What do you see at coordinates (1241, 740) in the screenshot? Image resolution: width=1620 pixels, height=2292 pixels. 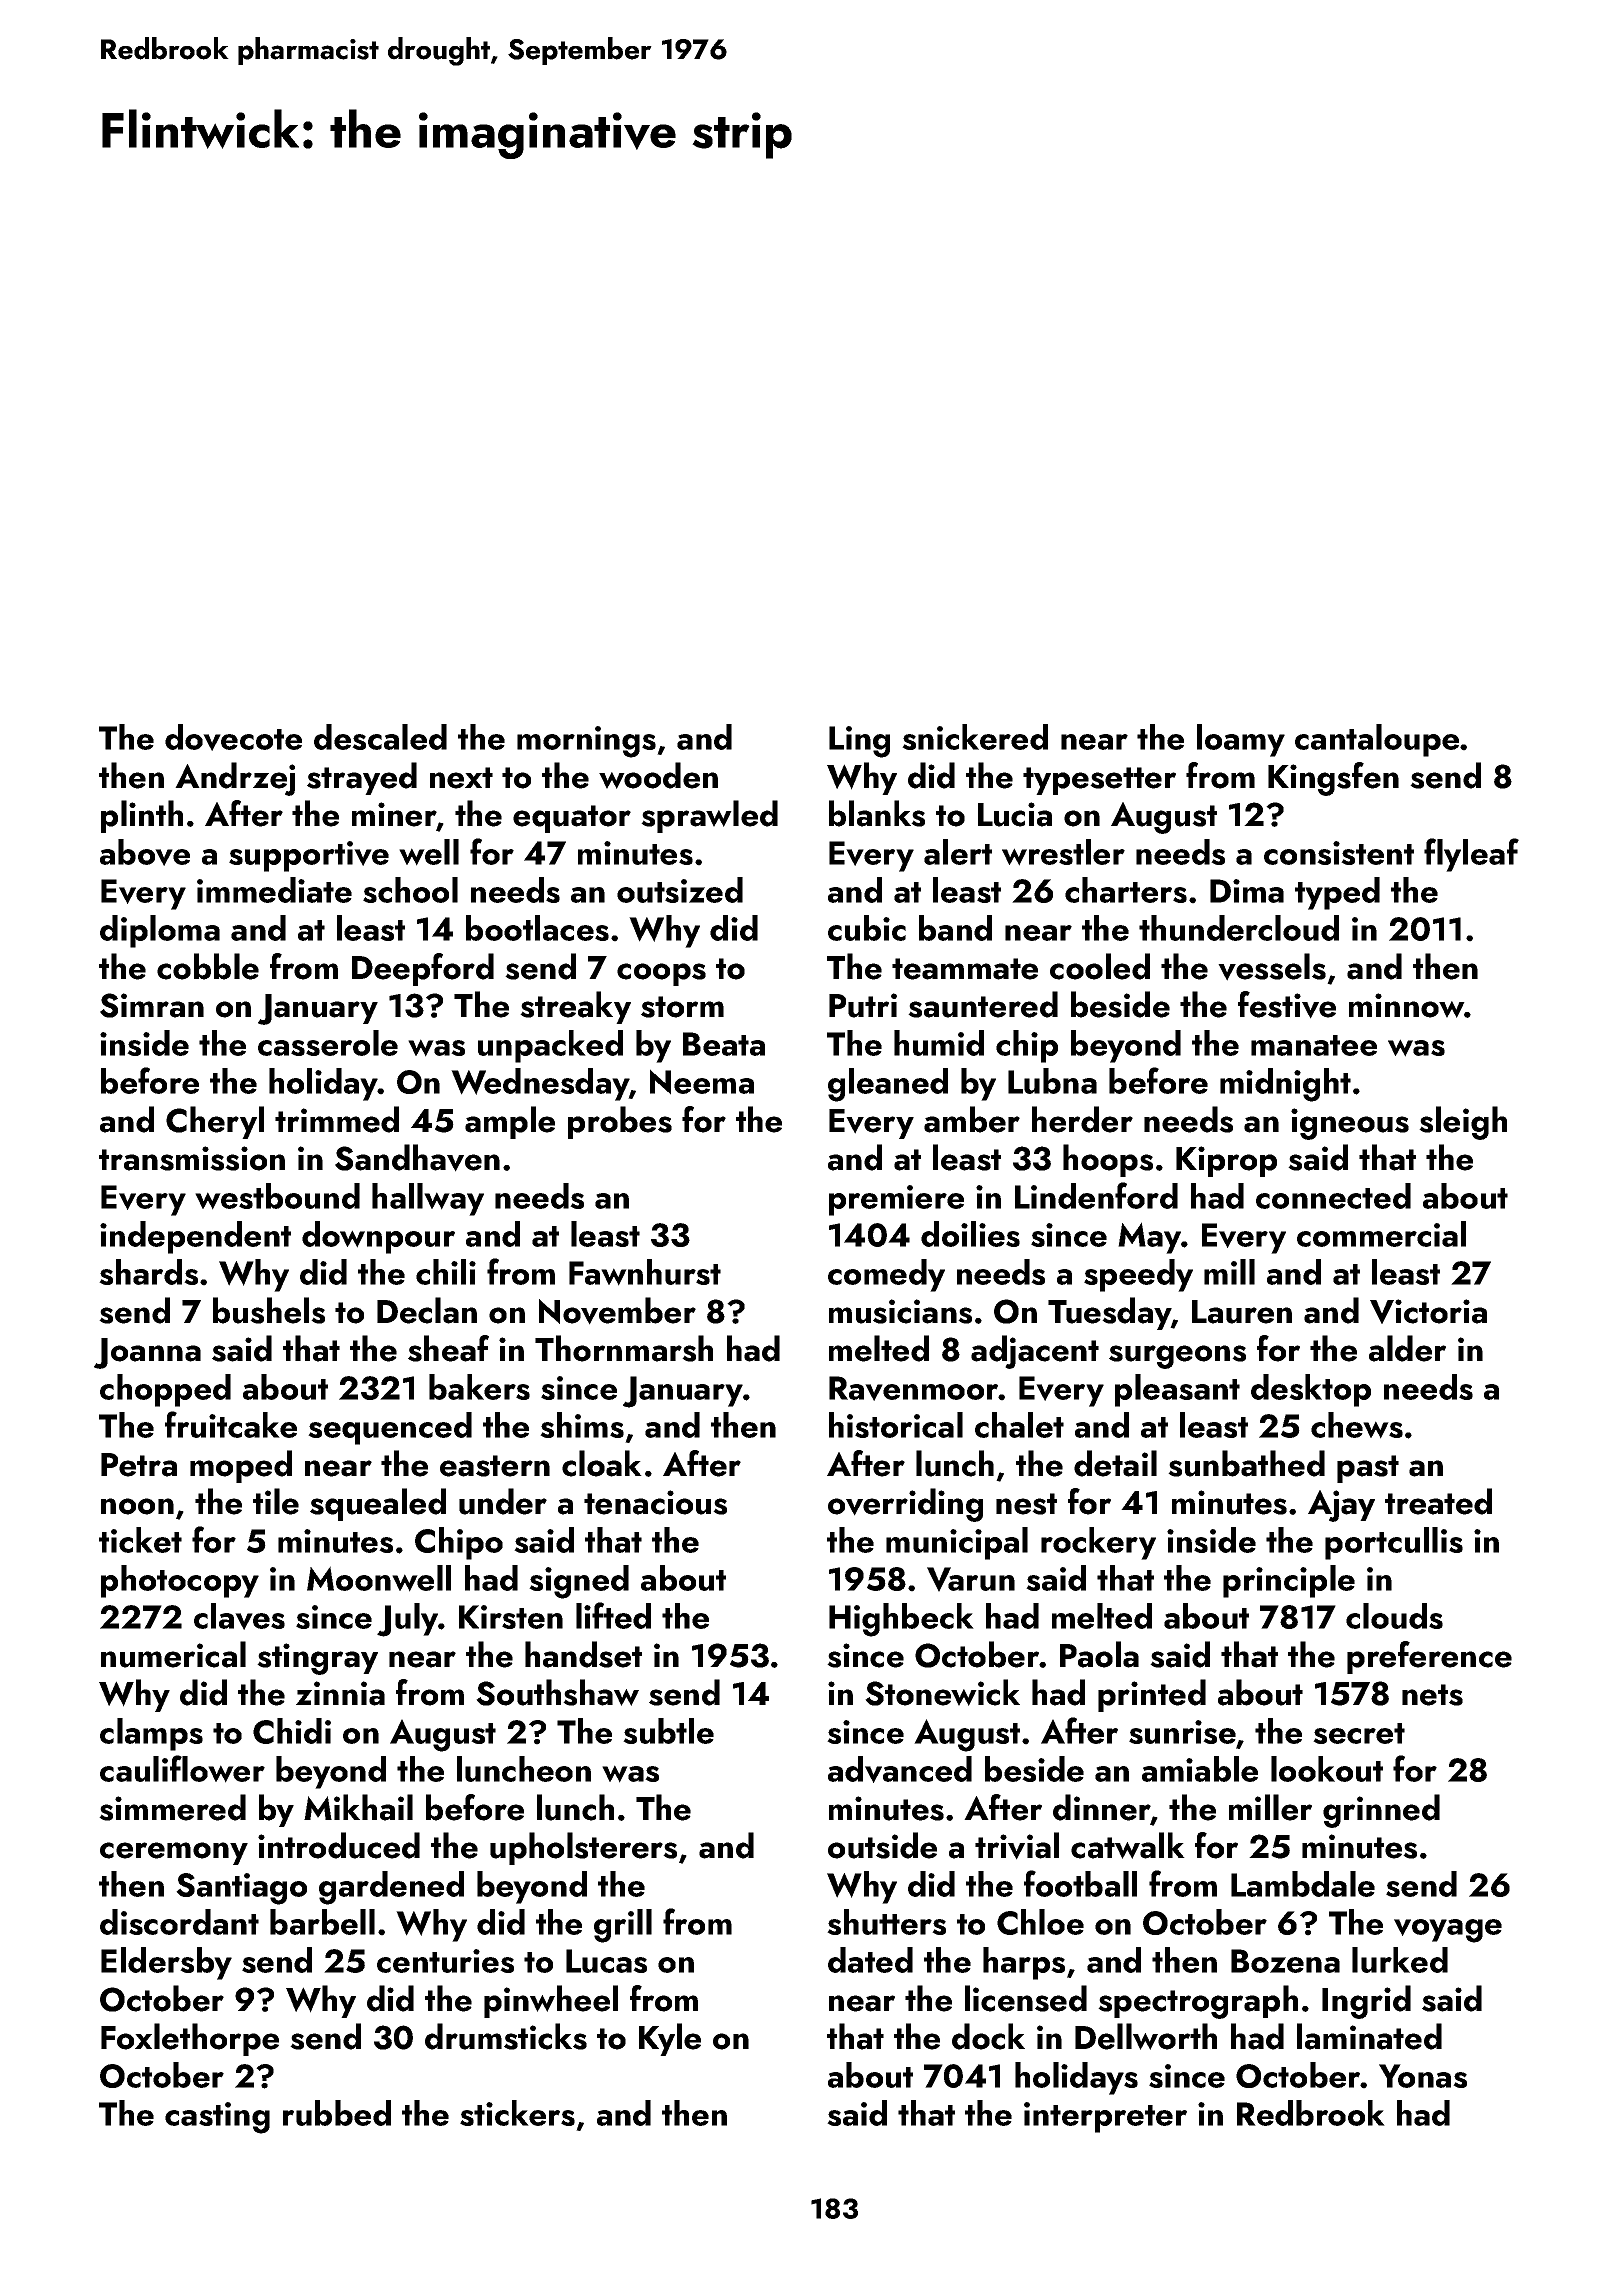 I see `loamy` at bounding box center [1241, 740].
